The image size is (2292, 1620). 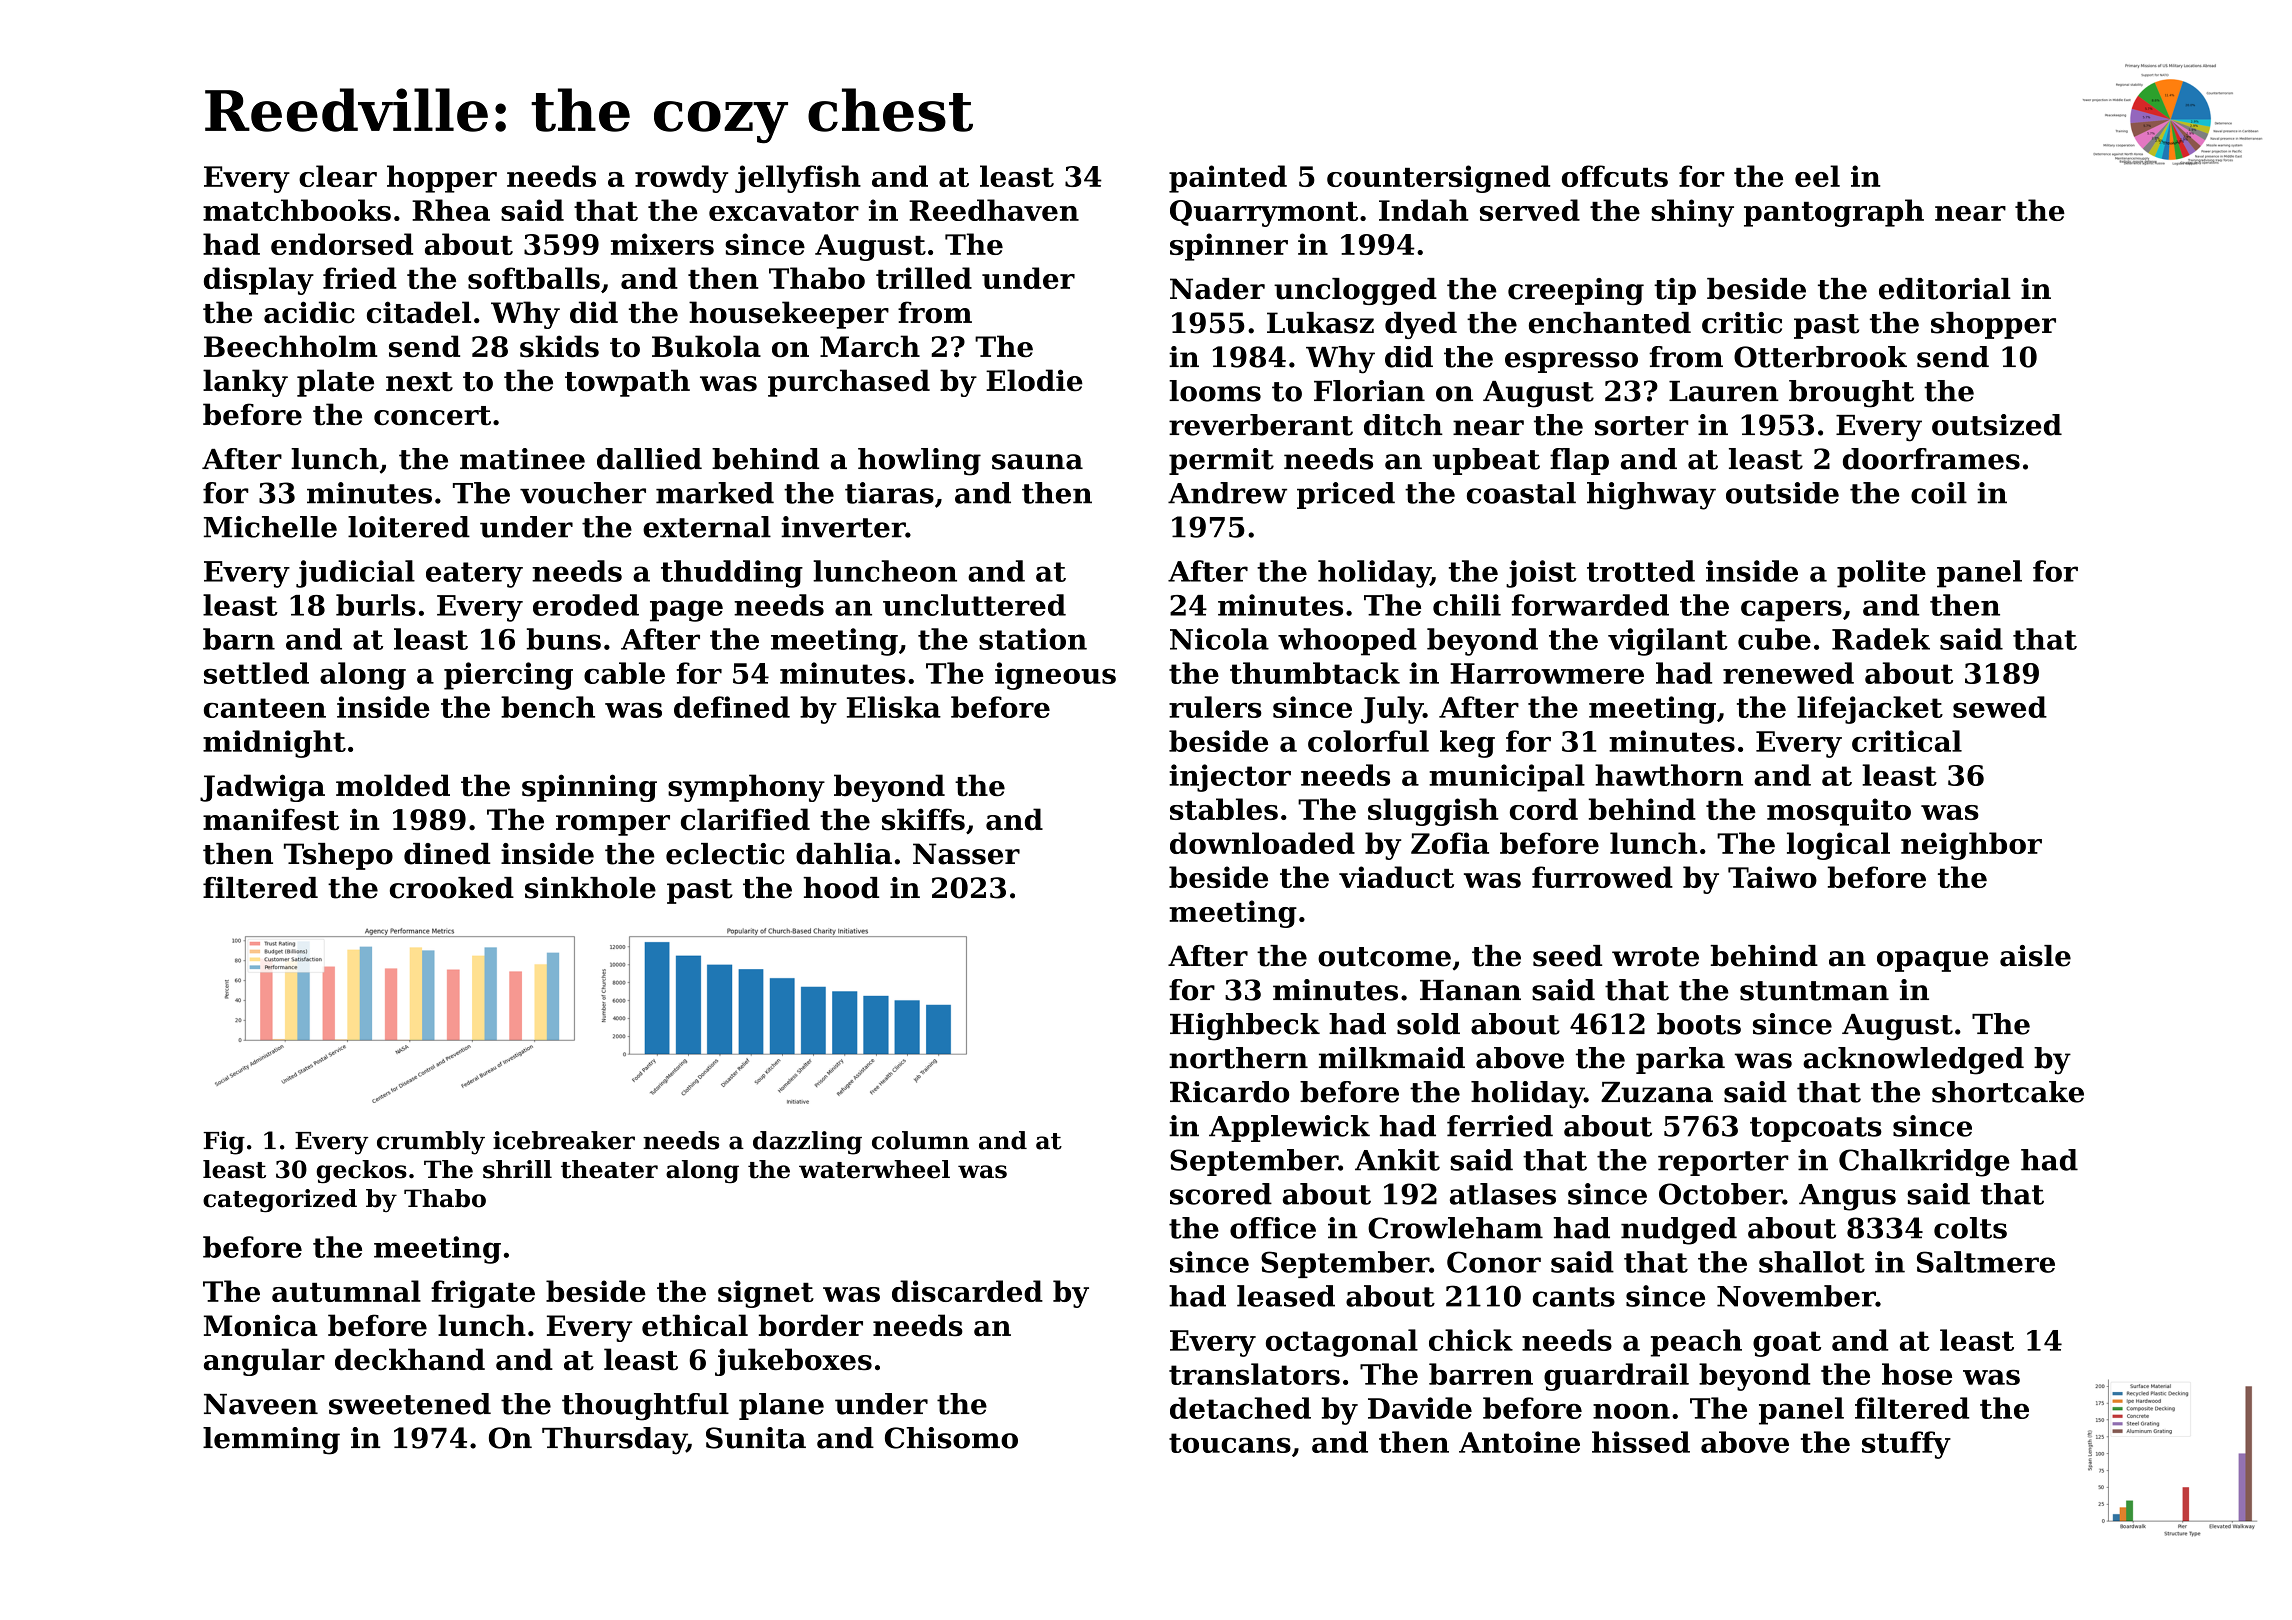 What do you see at coordinates (1787, 1344) in the page?
I see `goat` at bounding box center [1787, 1344].
